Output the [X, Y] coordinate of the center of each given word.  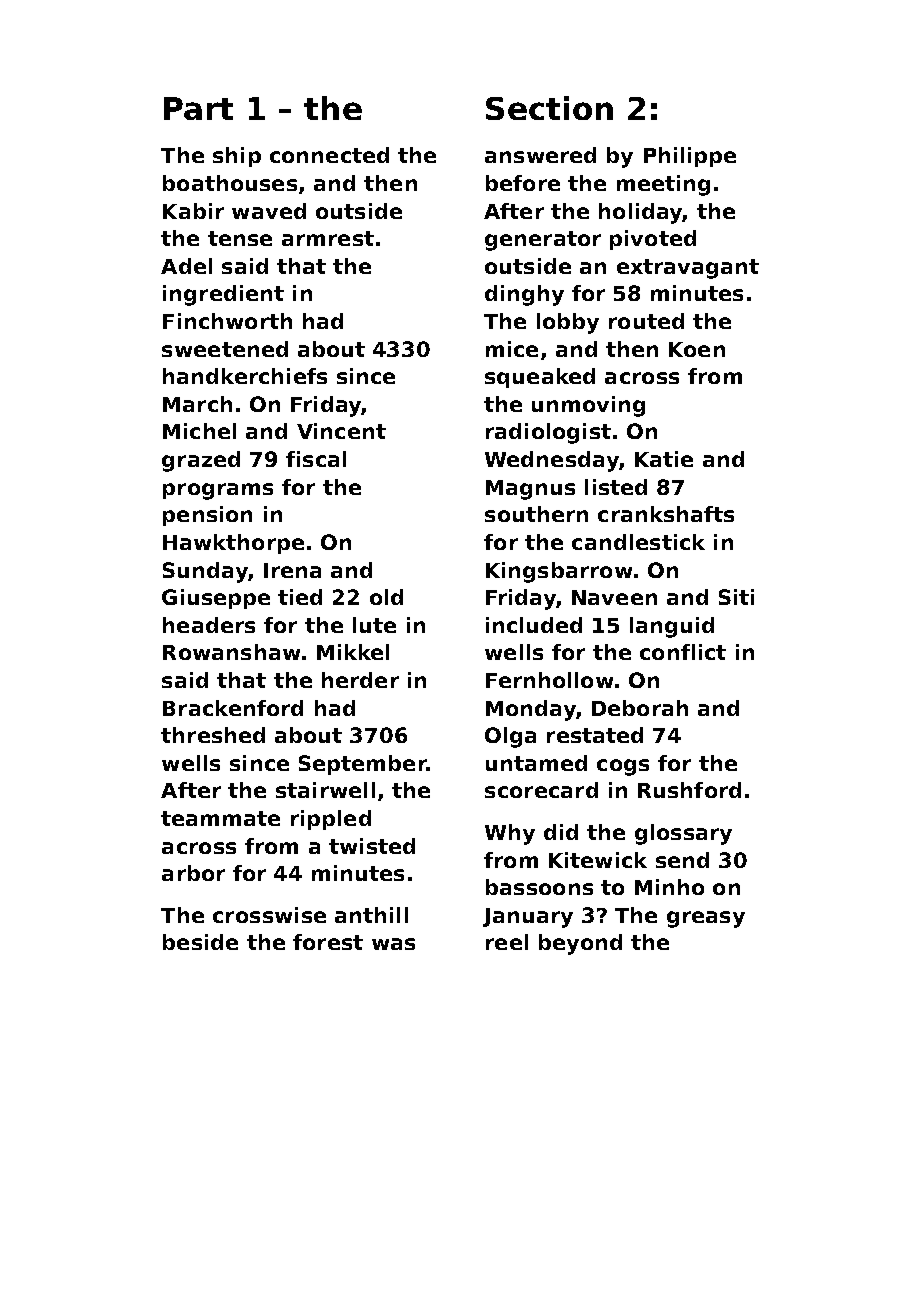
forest [328, 942]
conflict [683, 652]
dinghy [524, 295]
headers [209, 625]
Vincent [341, 431]
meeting [663, 185]
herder [360, 680]
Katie [664, 459]
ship [237, 157]
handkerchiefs [245, 376]
